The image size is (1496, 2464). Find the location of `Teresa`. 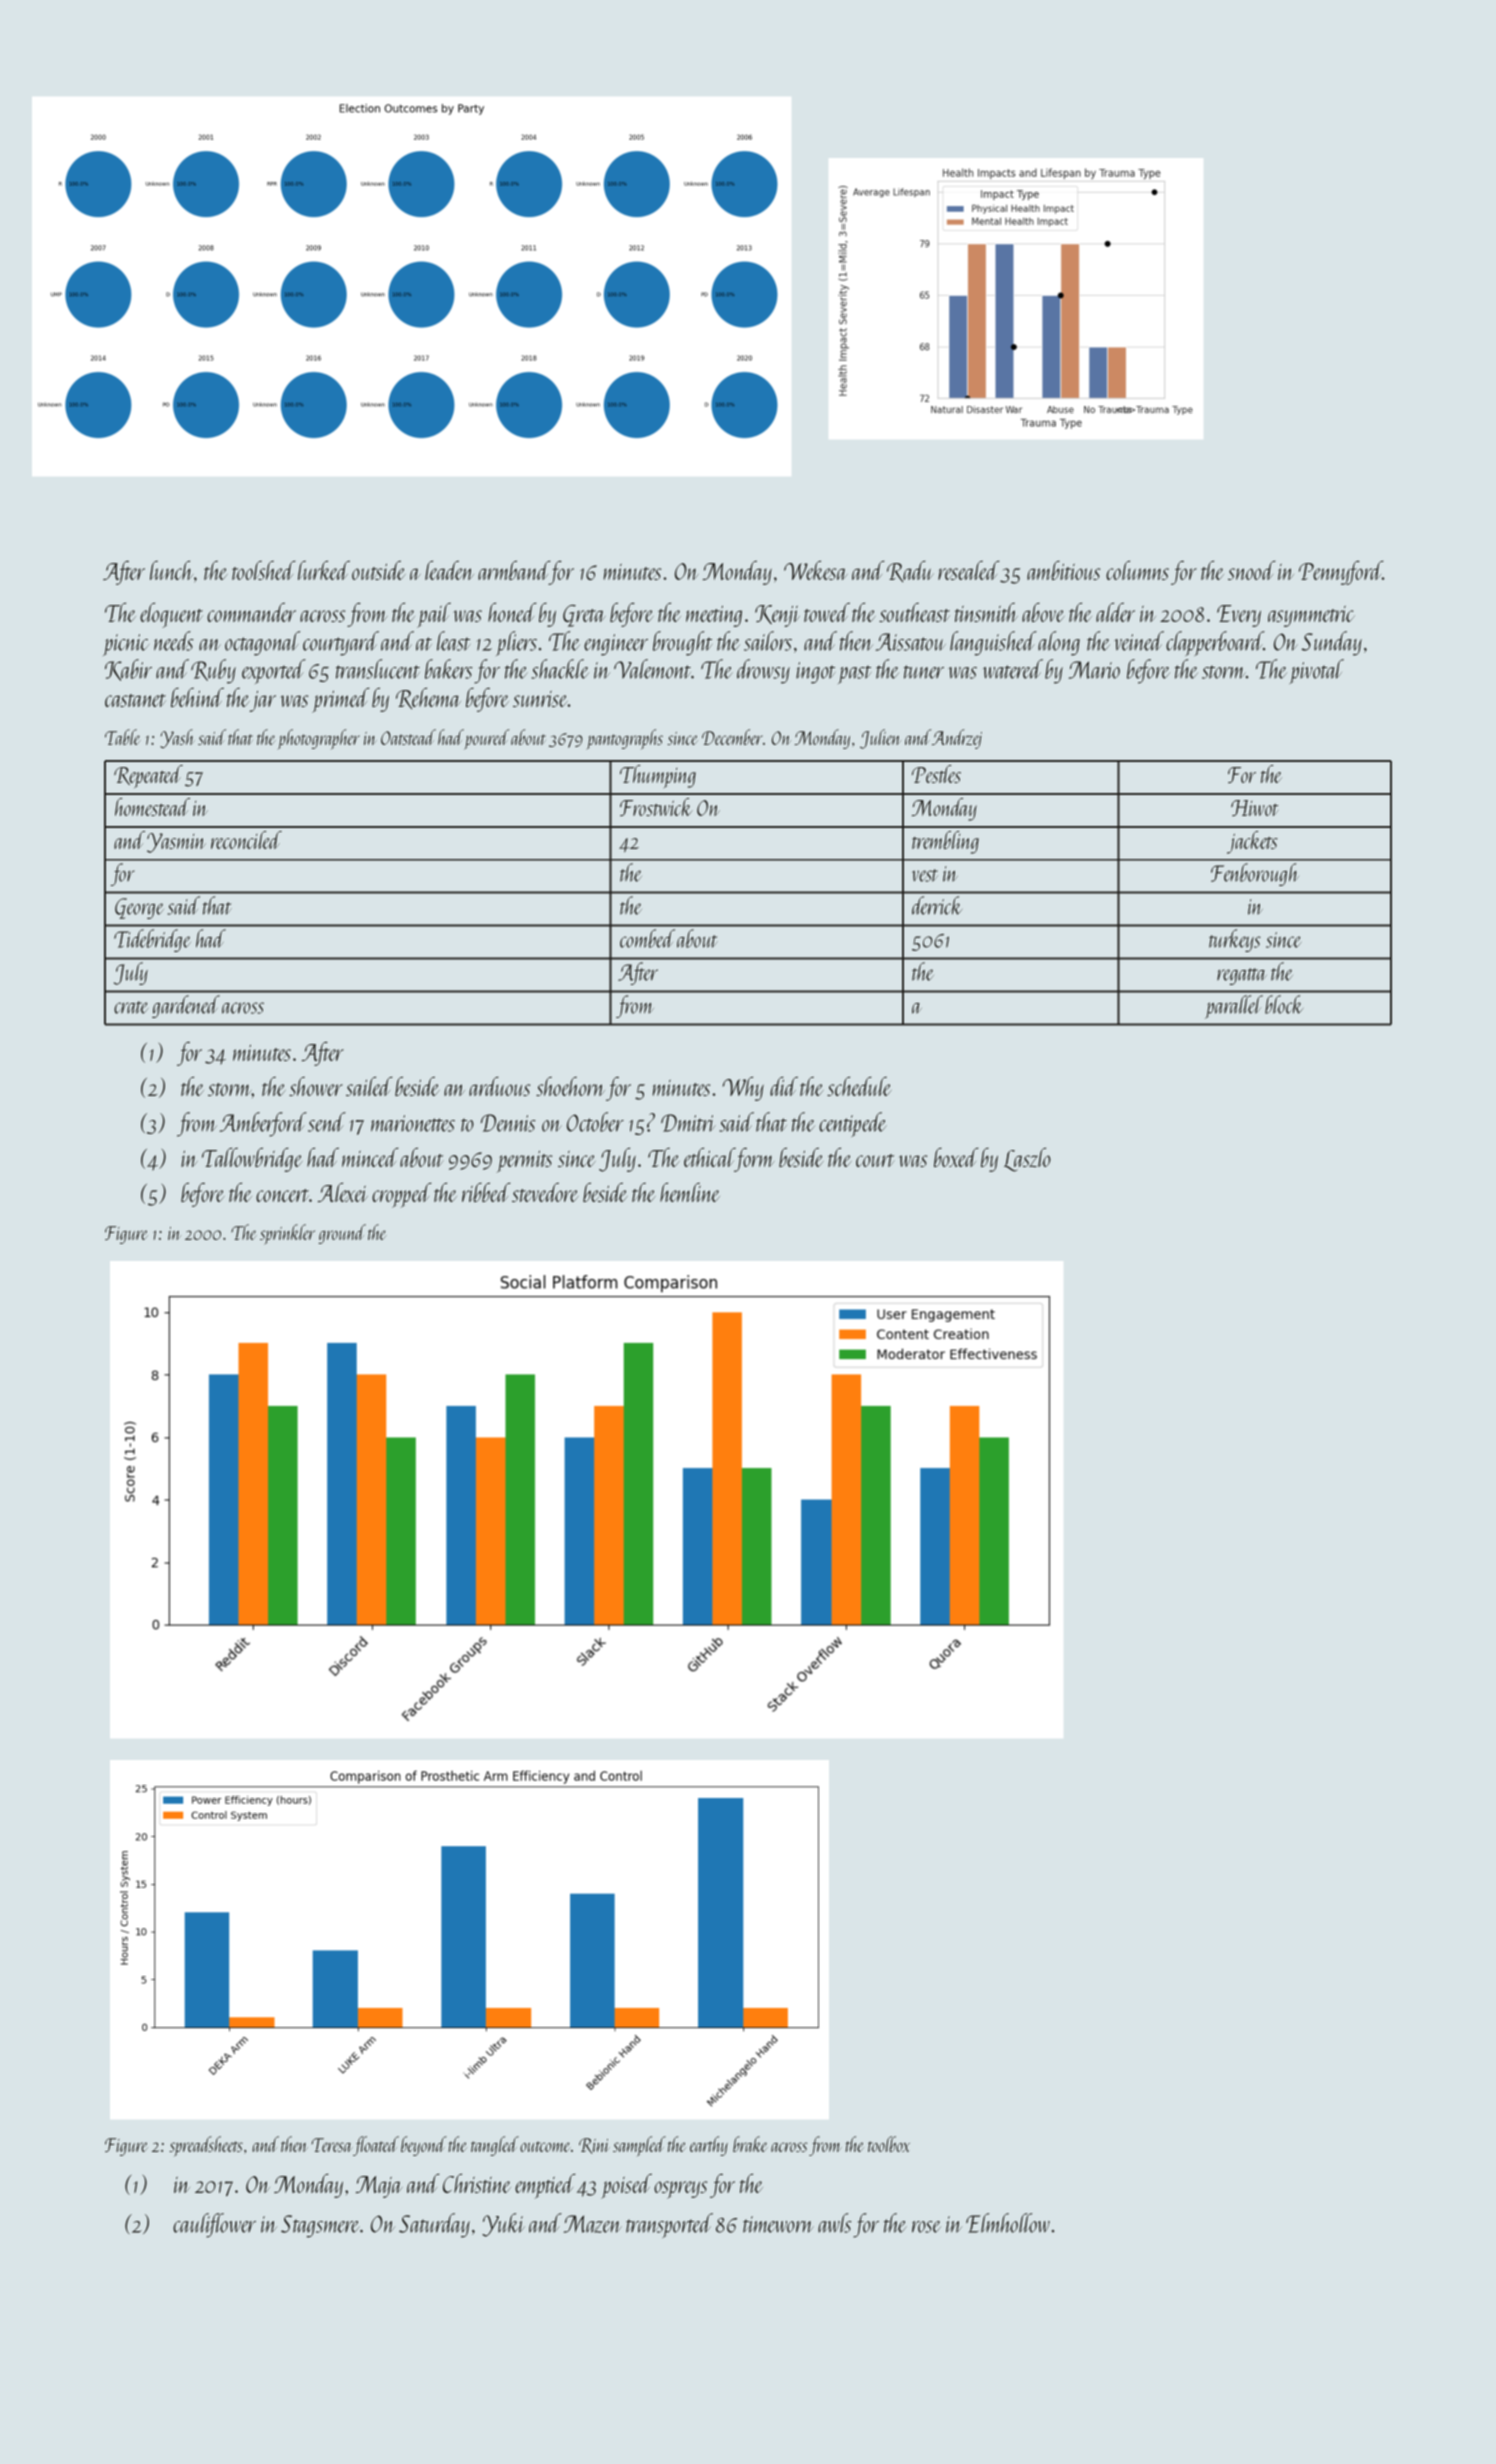

Teresa is located at coordinates (332, 2145).
